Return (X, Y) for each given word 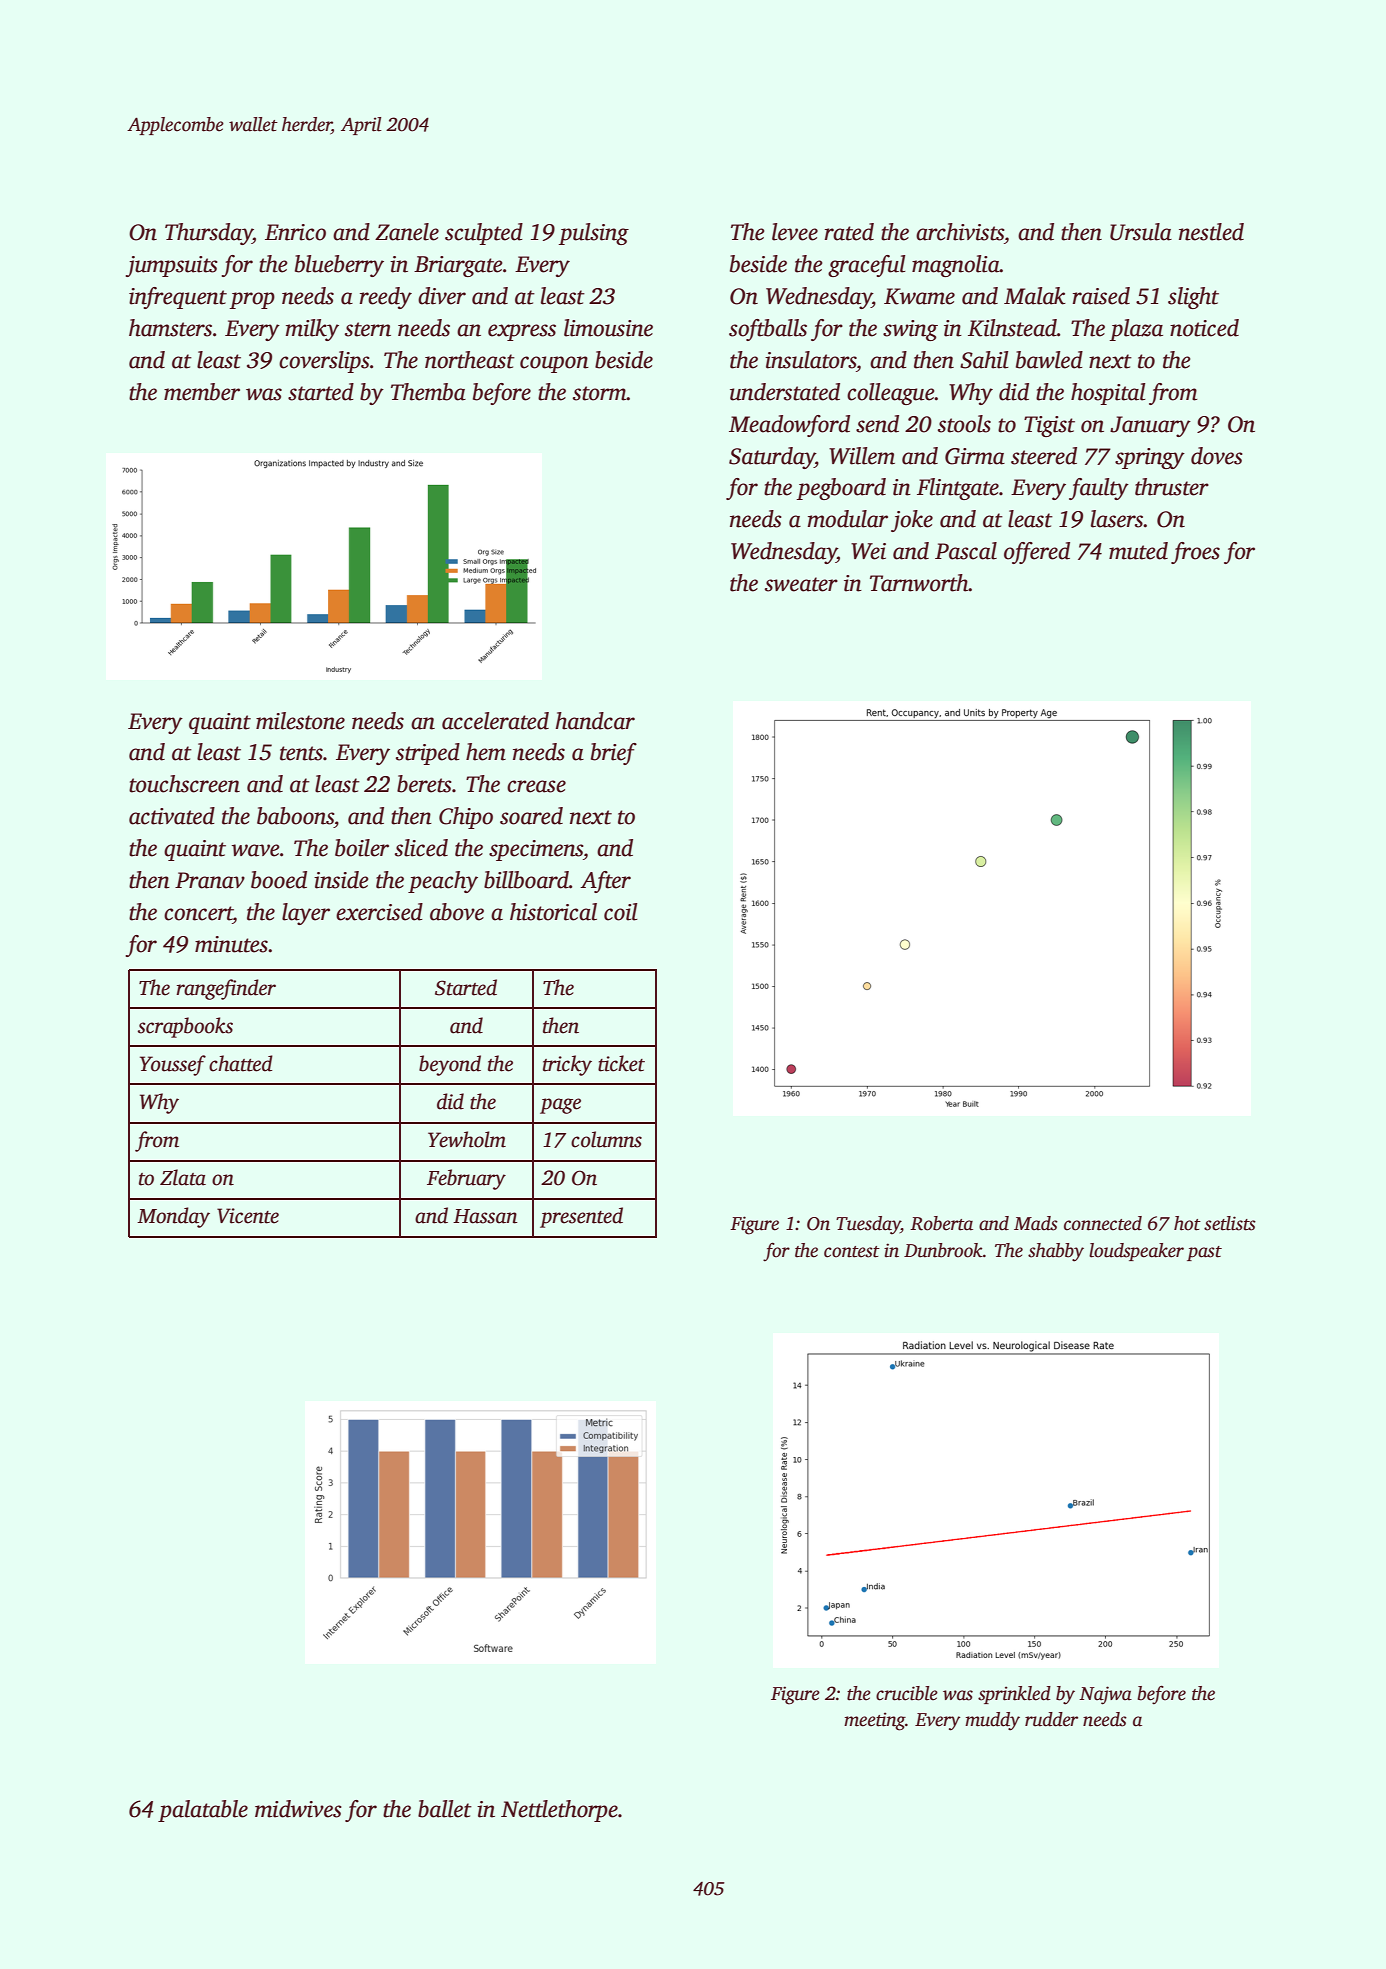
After (605, 882)
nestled (1211, 232)
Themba (428, 392)
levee (795, 232)
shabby (1056, 1252)
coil (621, 912)
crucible (907, 1693)
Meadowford (789, 426)
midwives (298, 1809)
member (202, 392)
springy (1150, 458)
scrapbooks (185, 1027)
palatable (203, 1811)
